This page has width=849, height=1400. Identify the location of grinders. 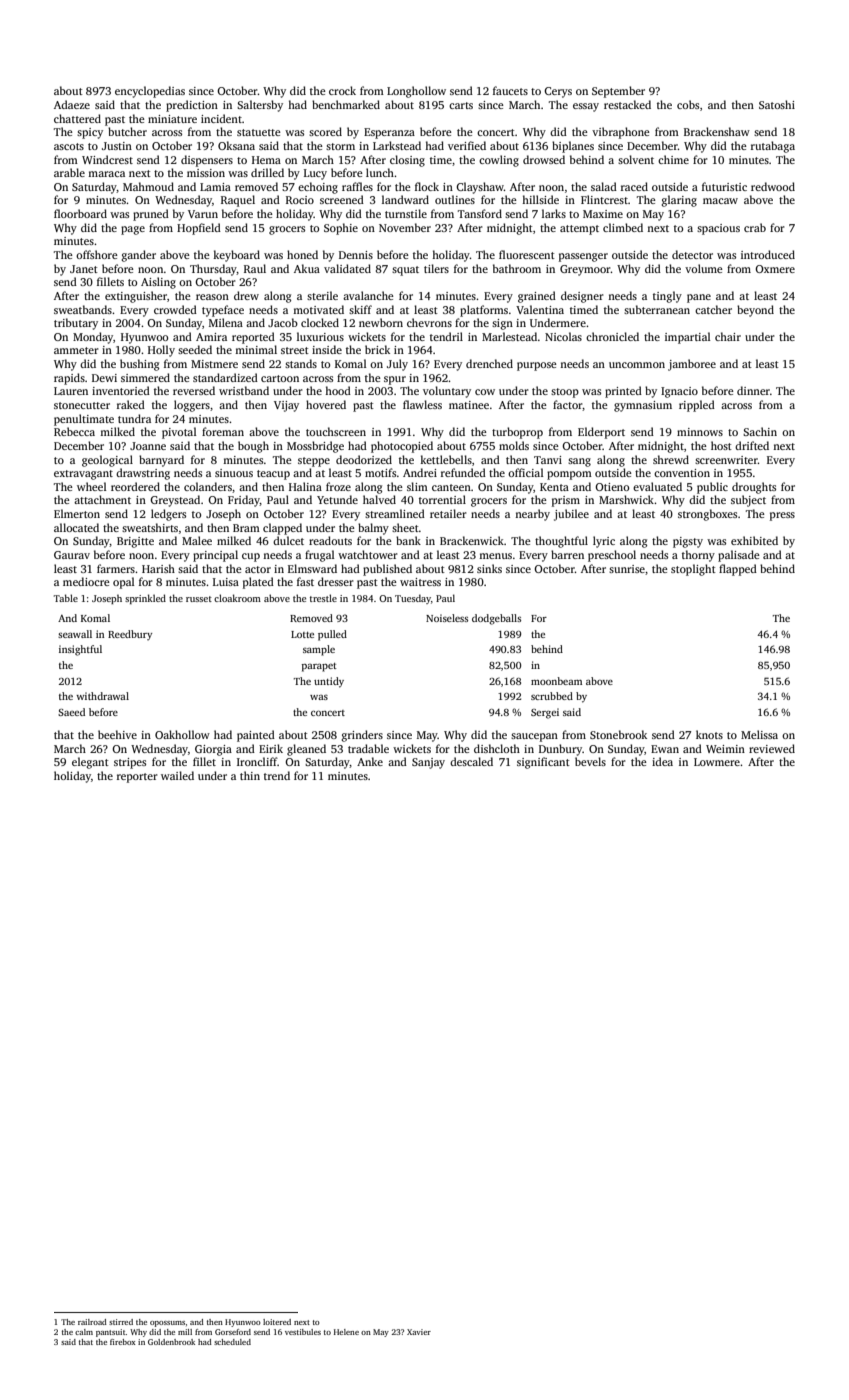
(362, 736).
